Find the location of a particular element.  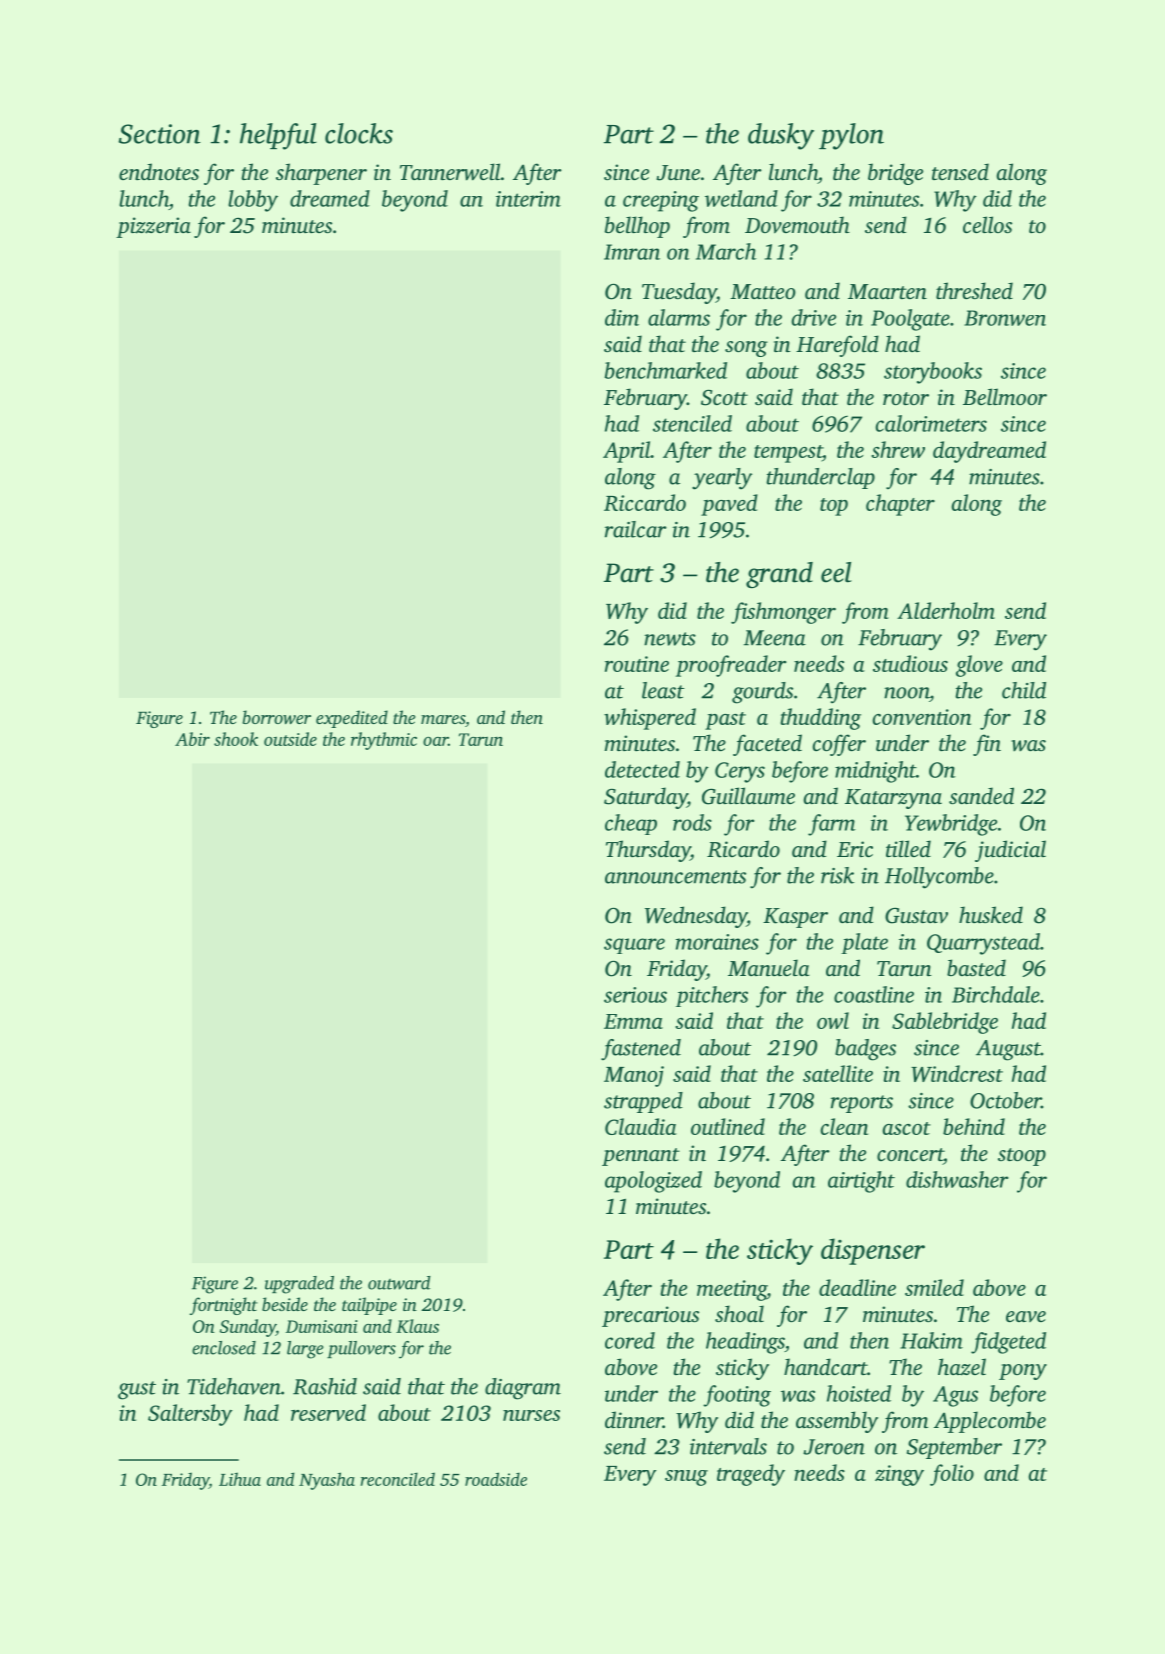

Abir is located at coordinates (192, 739).
